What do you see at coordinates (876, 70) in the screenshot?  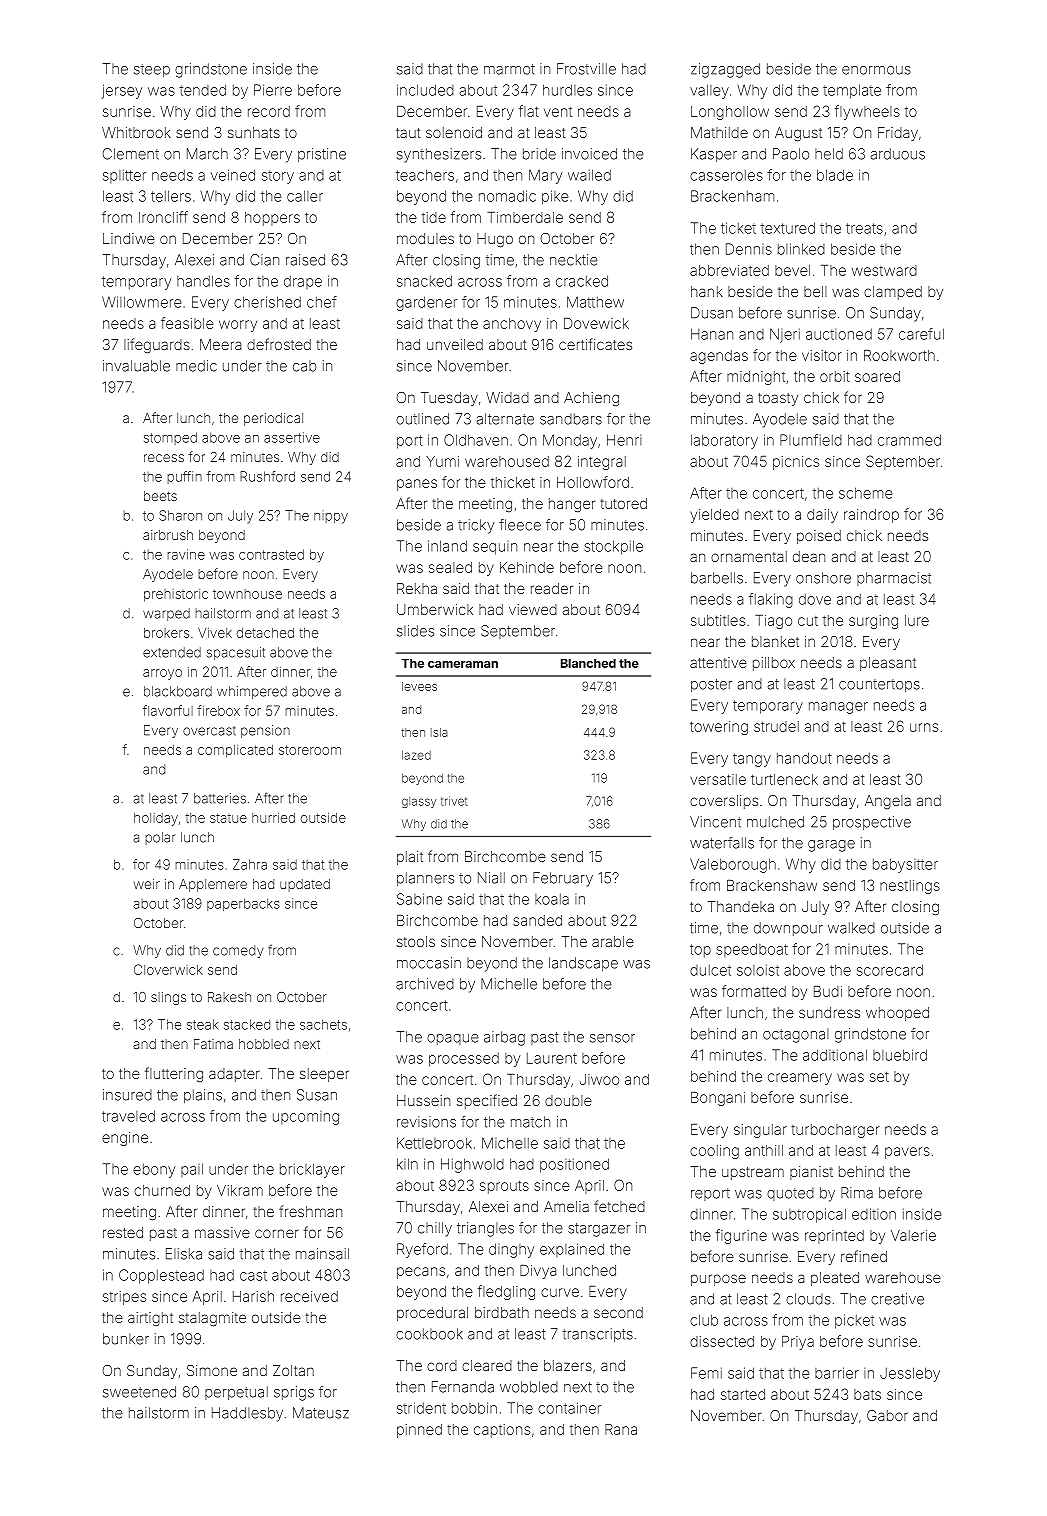 I see `enormous` at bounding box center [876, 70].
